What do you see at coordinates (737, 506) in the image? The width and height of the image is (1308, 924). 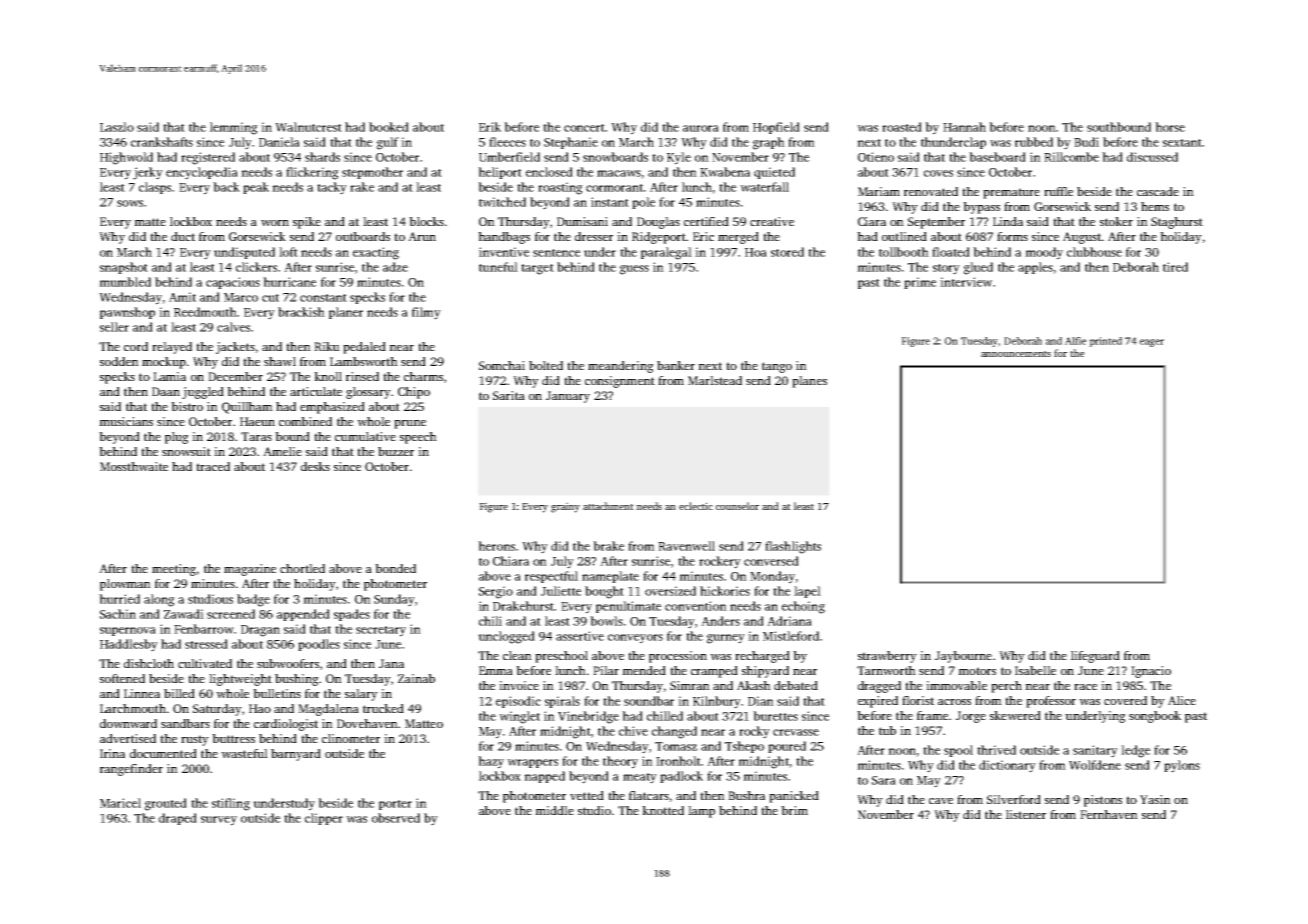 I see `counselor` at bounding box center [737, 506].
